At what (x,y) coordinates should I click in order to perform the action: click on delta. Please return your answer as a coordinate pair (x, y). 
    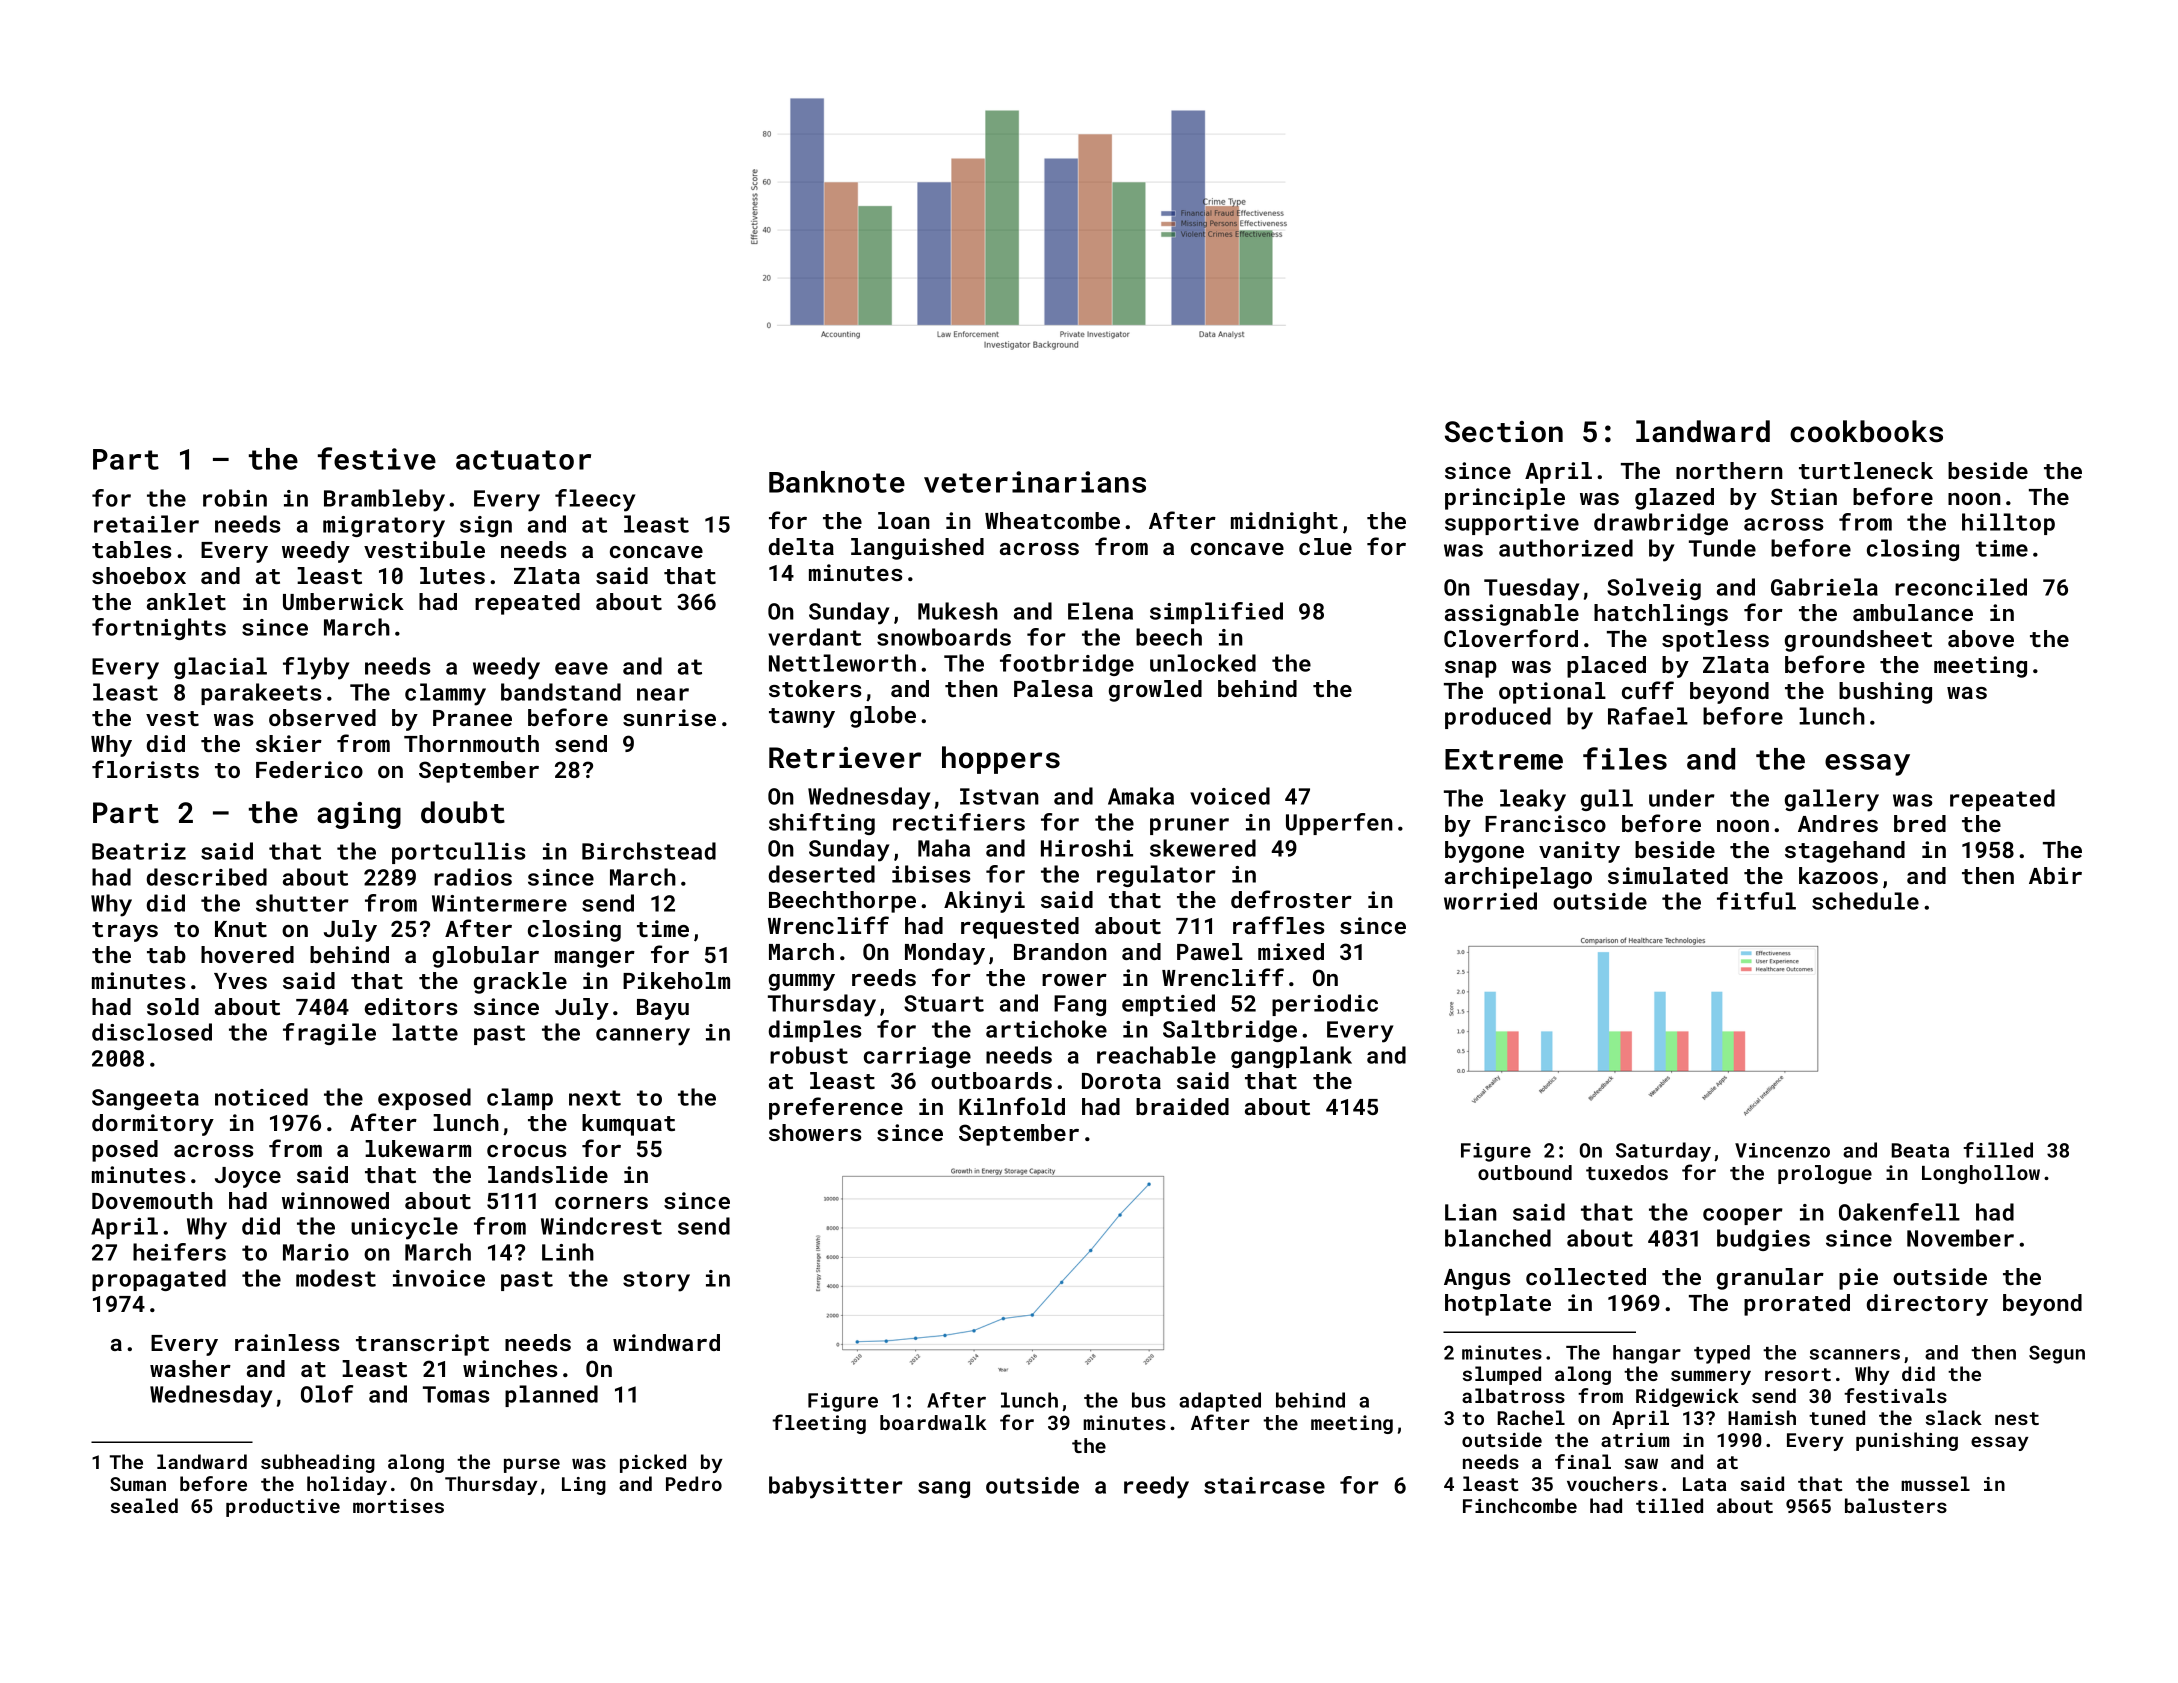
    Looking at the image, I should click on (801, 546).
